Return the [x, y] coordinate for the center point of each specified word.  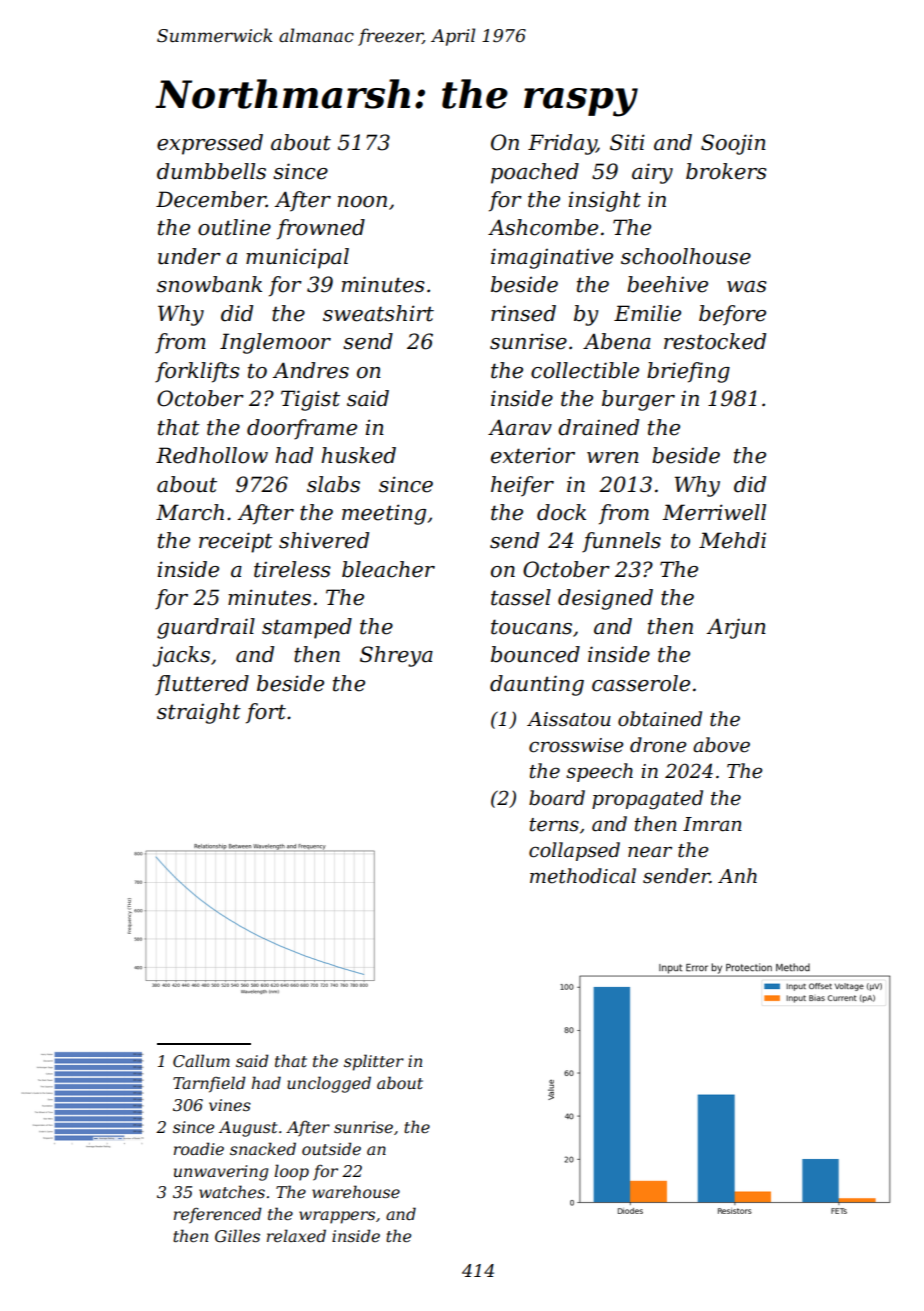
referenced [218, 1215]
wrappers [337, 1217]
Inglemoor [275, 343]
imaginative [552, 258]
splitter [374, 1062]
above [721, 745]
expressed [210, 144]
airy [652, 173]
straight [199, 713]
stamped [307, 628]
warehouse [356, 1191]
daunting [537, 685]
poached [535, 173]
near [650, 852]
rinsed [523, 313]
